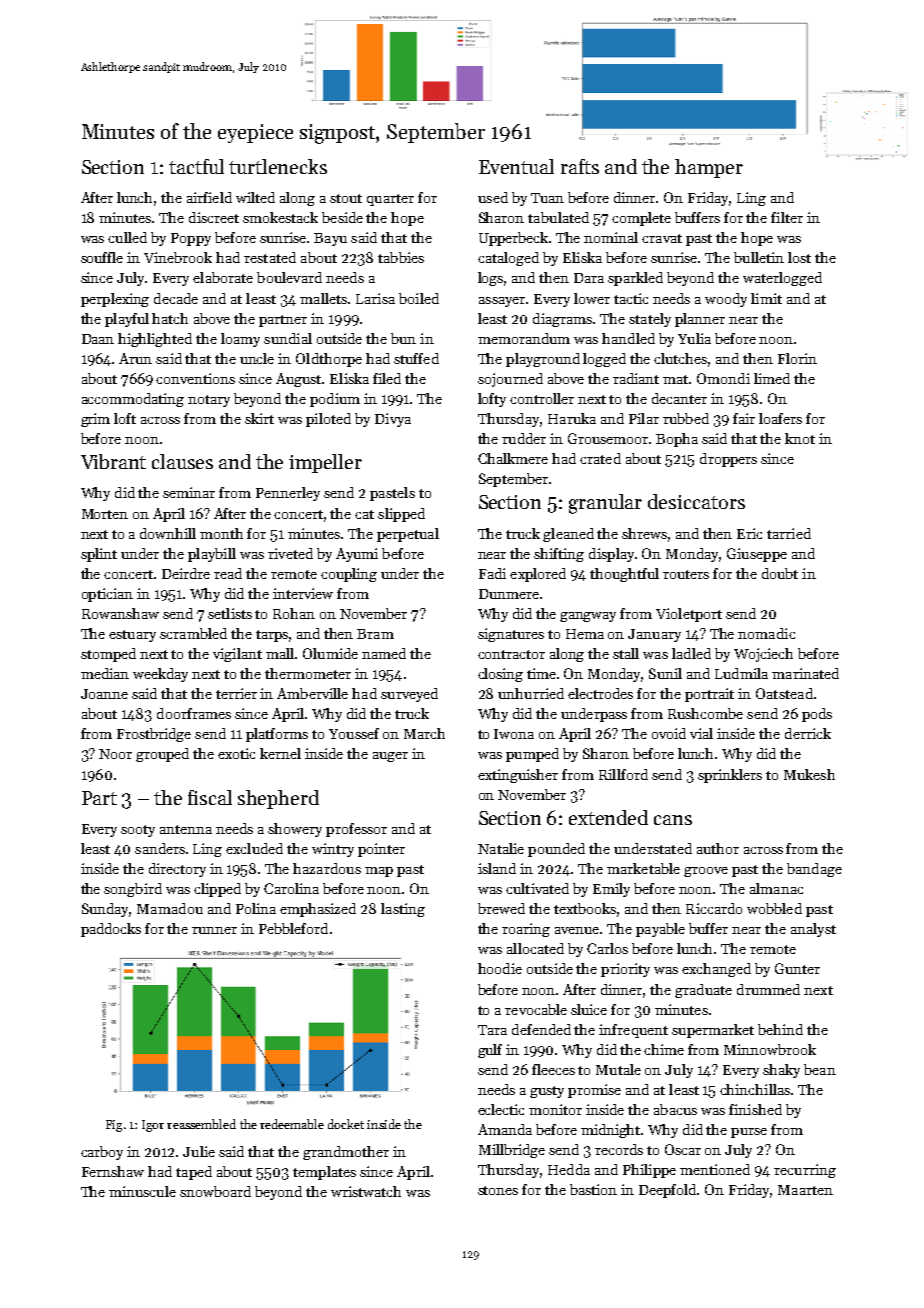 The height and width of the screenshot is (1308, 924). I want to click on pods, so click(817, 715).
